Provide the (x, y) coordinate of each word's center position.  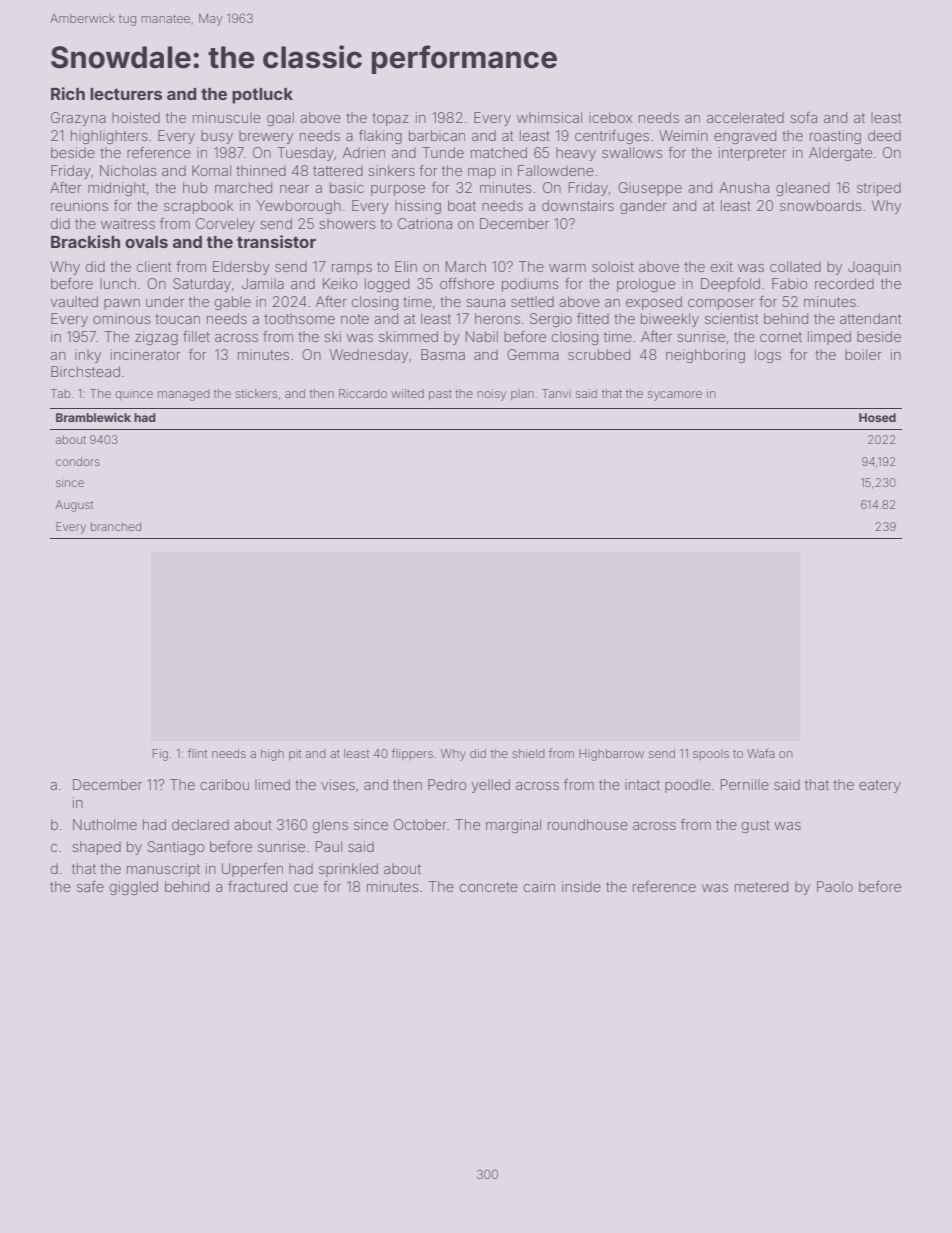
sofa (803, 117)
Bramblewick (93, 417)
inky (88, 356)
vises (338, 784)
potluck (262, 96)
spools (711, 754)
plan (522, 395)
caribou (224, 784)
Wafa (761, 753)
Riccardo (363, 393)
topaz (390, 119)
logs (768, 356)
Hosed (877, 417)
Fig (160, 755)
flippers (412, 754)
